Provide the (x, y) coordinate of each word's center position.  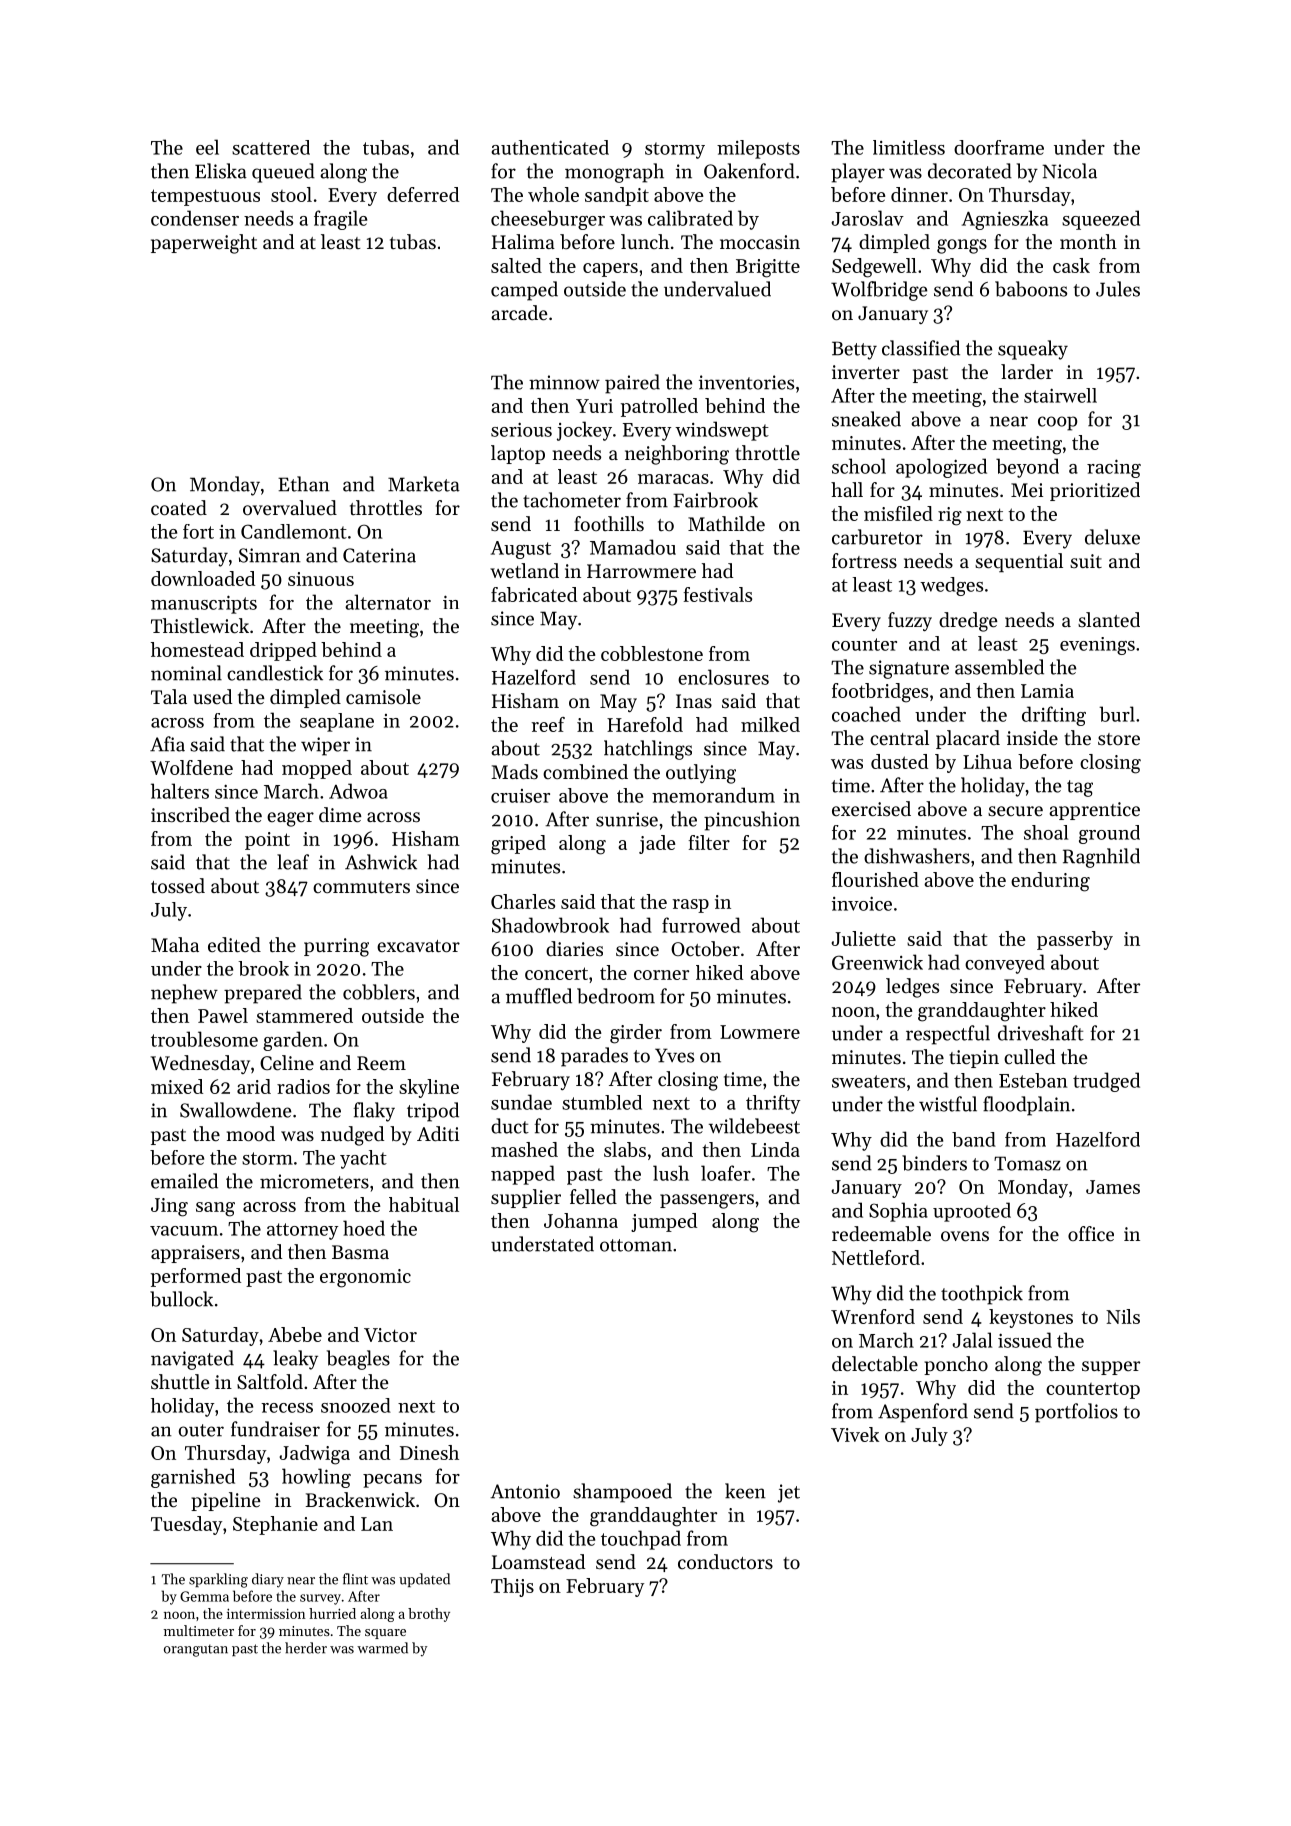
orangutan (196, 1651)
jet (789, 1493)
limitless (909, 147)
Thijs (512, 1587)
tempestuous (205, 197)
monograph (614, 173)
